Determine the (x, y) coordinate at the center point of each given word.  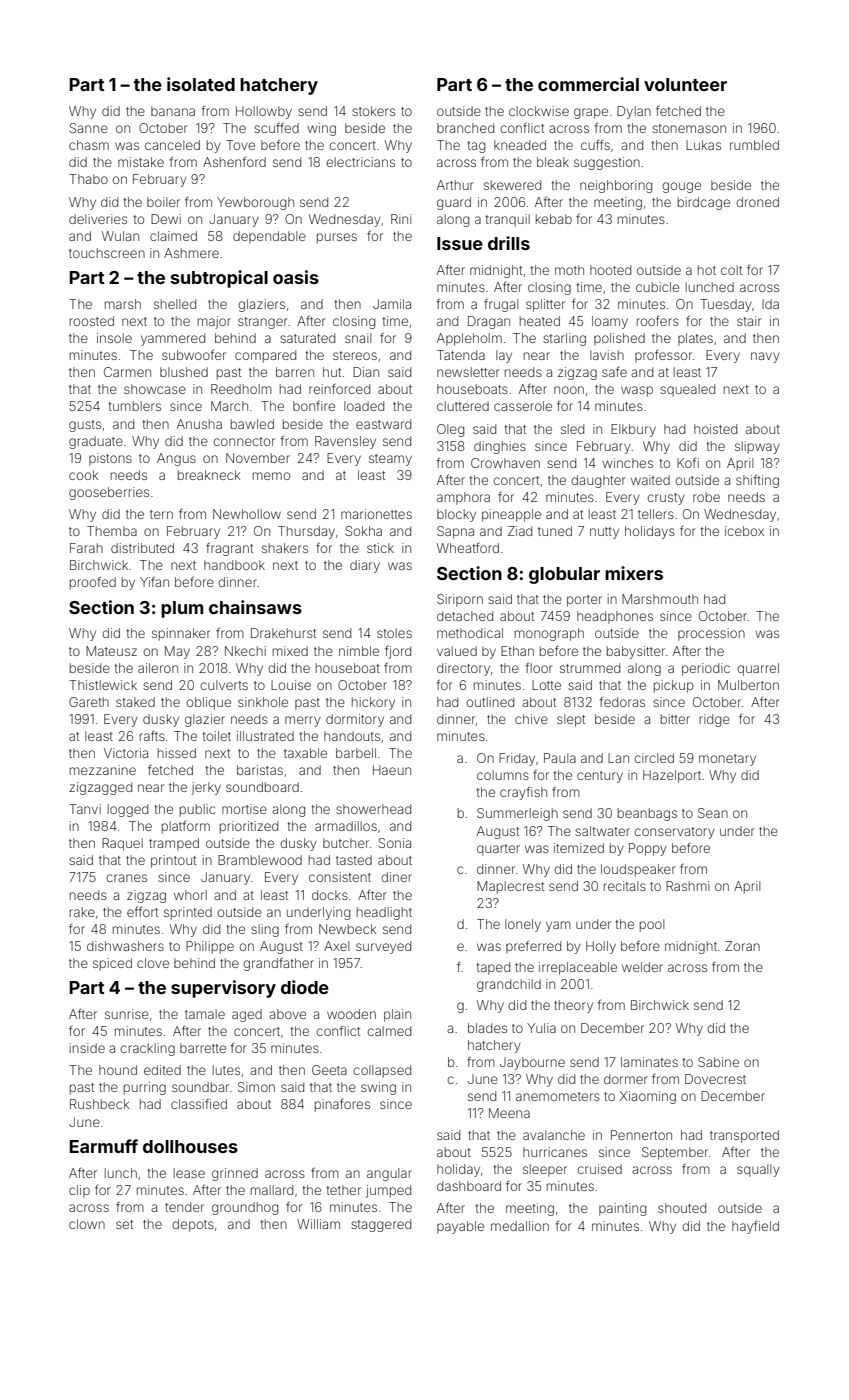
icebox (744, 531)
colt (731, 270)
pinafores (342, 1105)
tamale (205, 1014)
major (214, 322)
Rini (401, 219)
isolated (201, 84)
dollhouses (190, 1146)
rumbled (754, 145)
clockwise (539, 111)
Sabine (718, 1062)
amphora (463, 498)
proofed (93, 583)
